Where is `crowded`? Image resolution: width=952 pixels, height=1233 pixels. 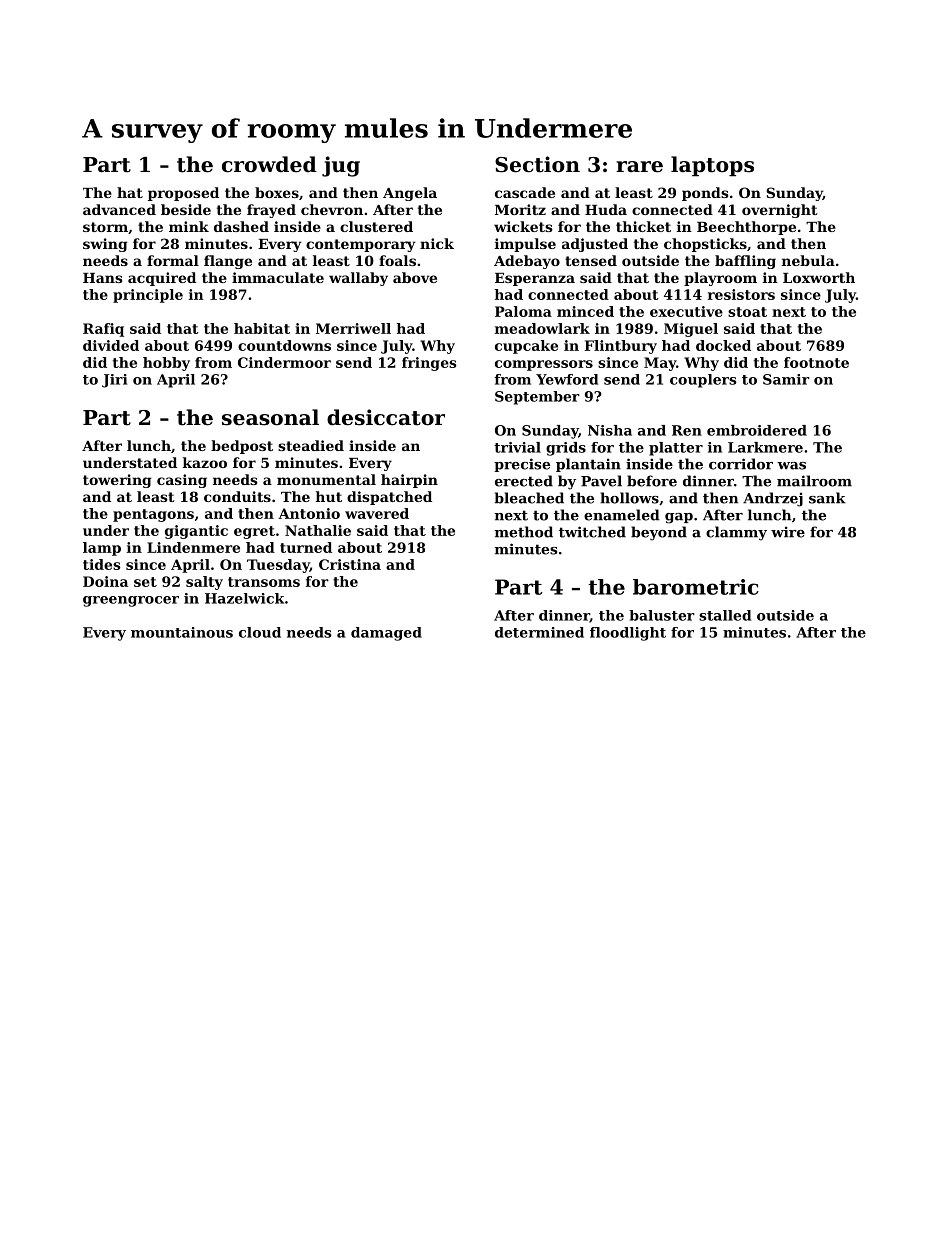
crowded is located at coordinates (269, 164).
